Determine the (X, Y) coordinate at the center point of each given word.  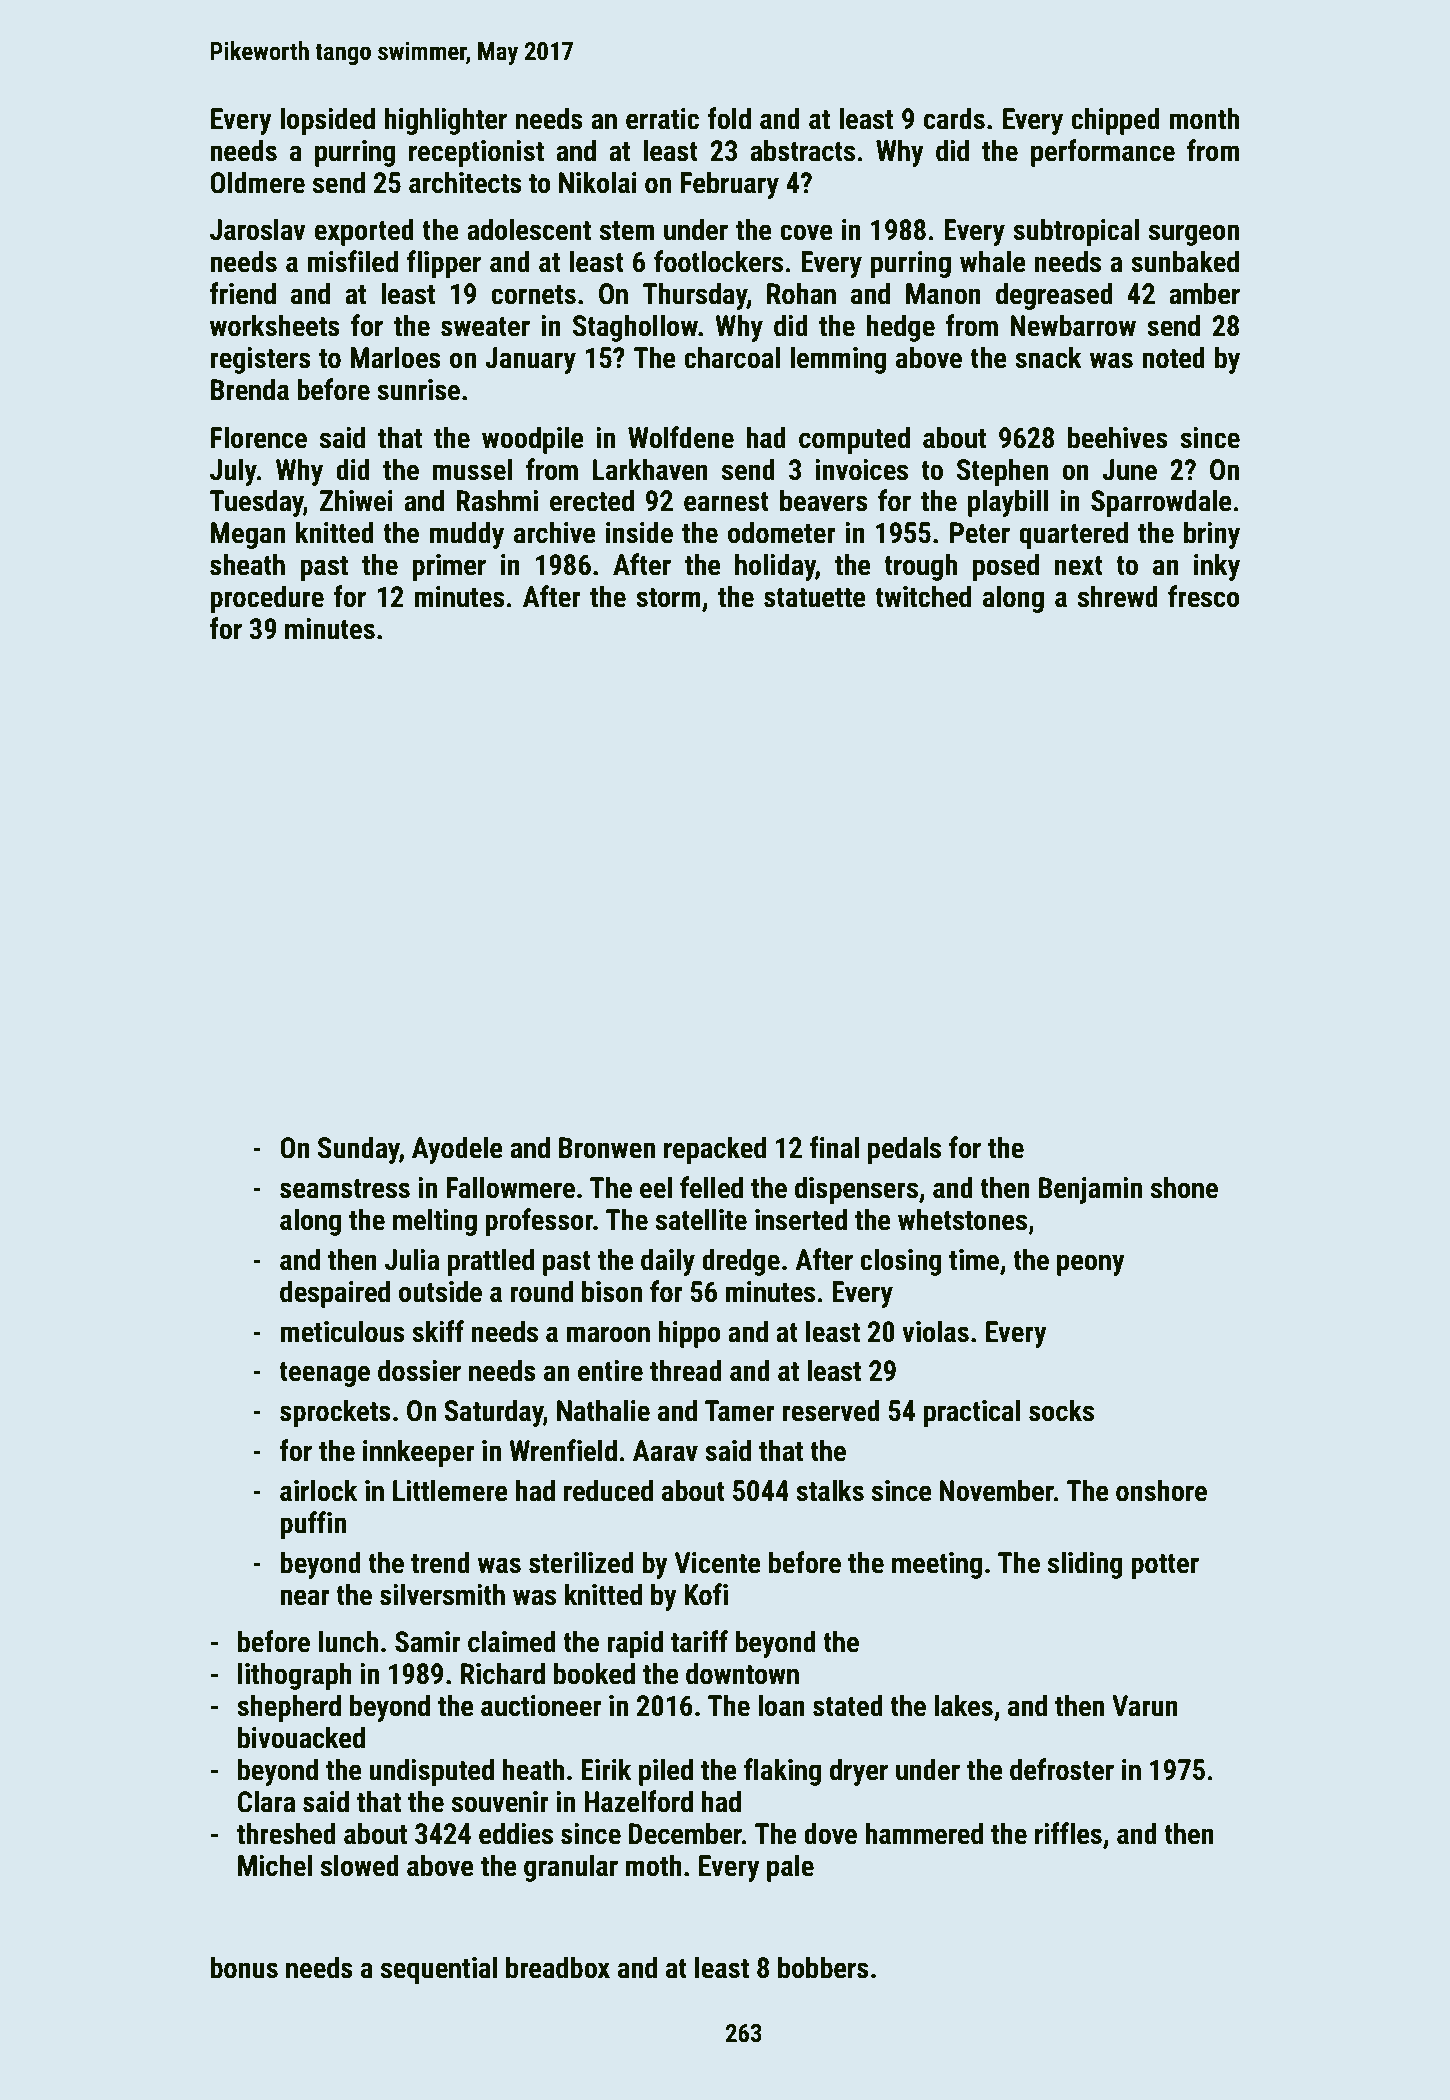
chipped (1115, 121)
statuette (814, 598)
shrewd (1118, 596)
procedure (267, 599)
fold (729, 118)
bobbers (823, 1967)
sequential (439, 1970)
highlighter (446, 121)
